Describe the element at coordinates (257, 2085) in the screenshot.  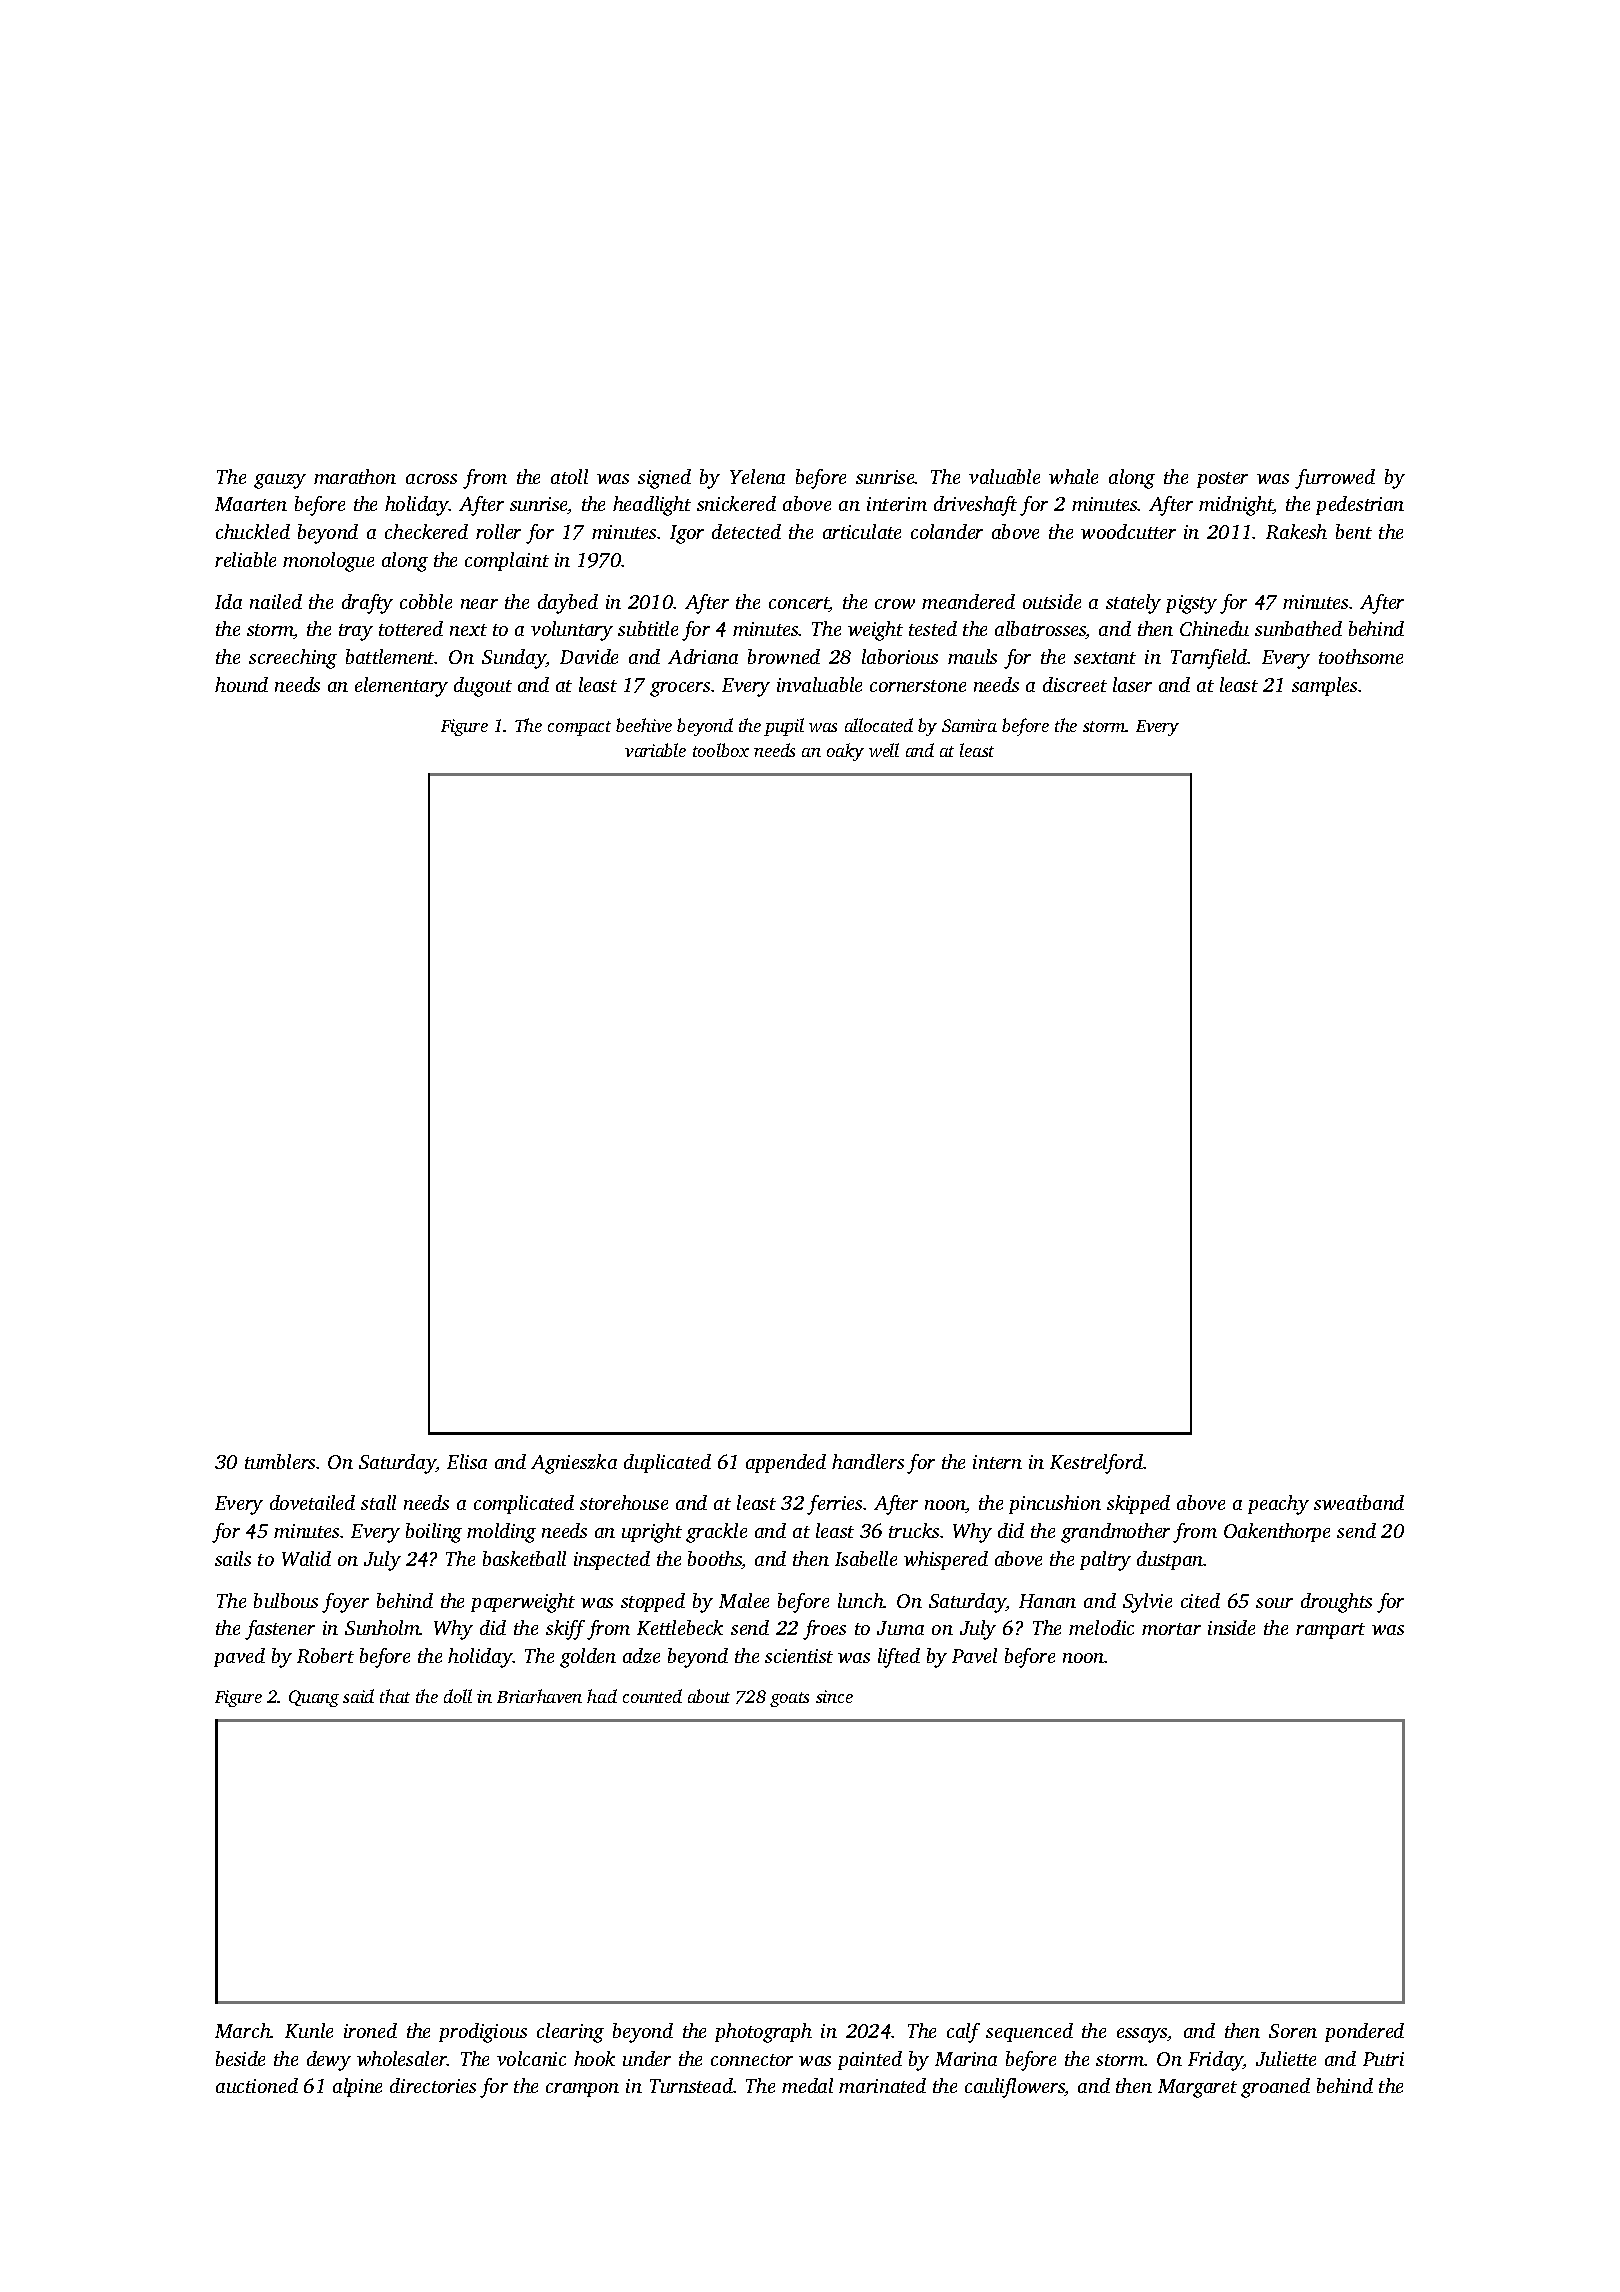
I see `auctioned` at that location.
